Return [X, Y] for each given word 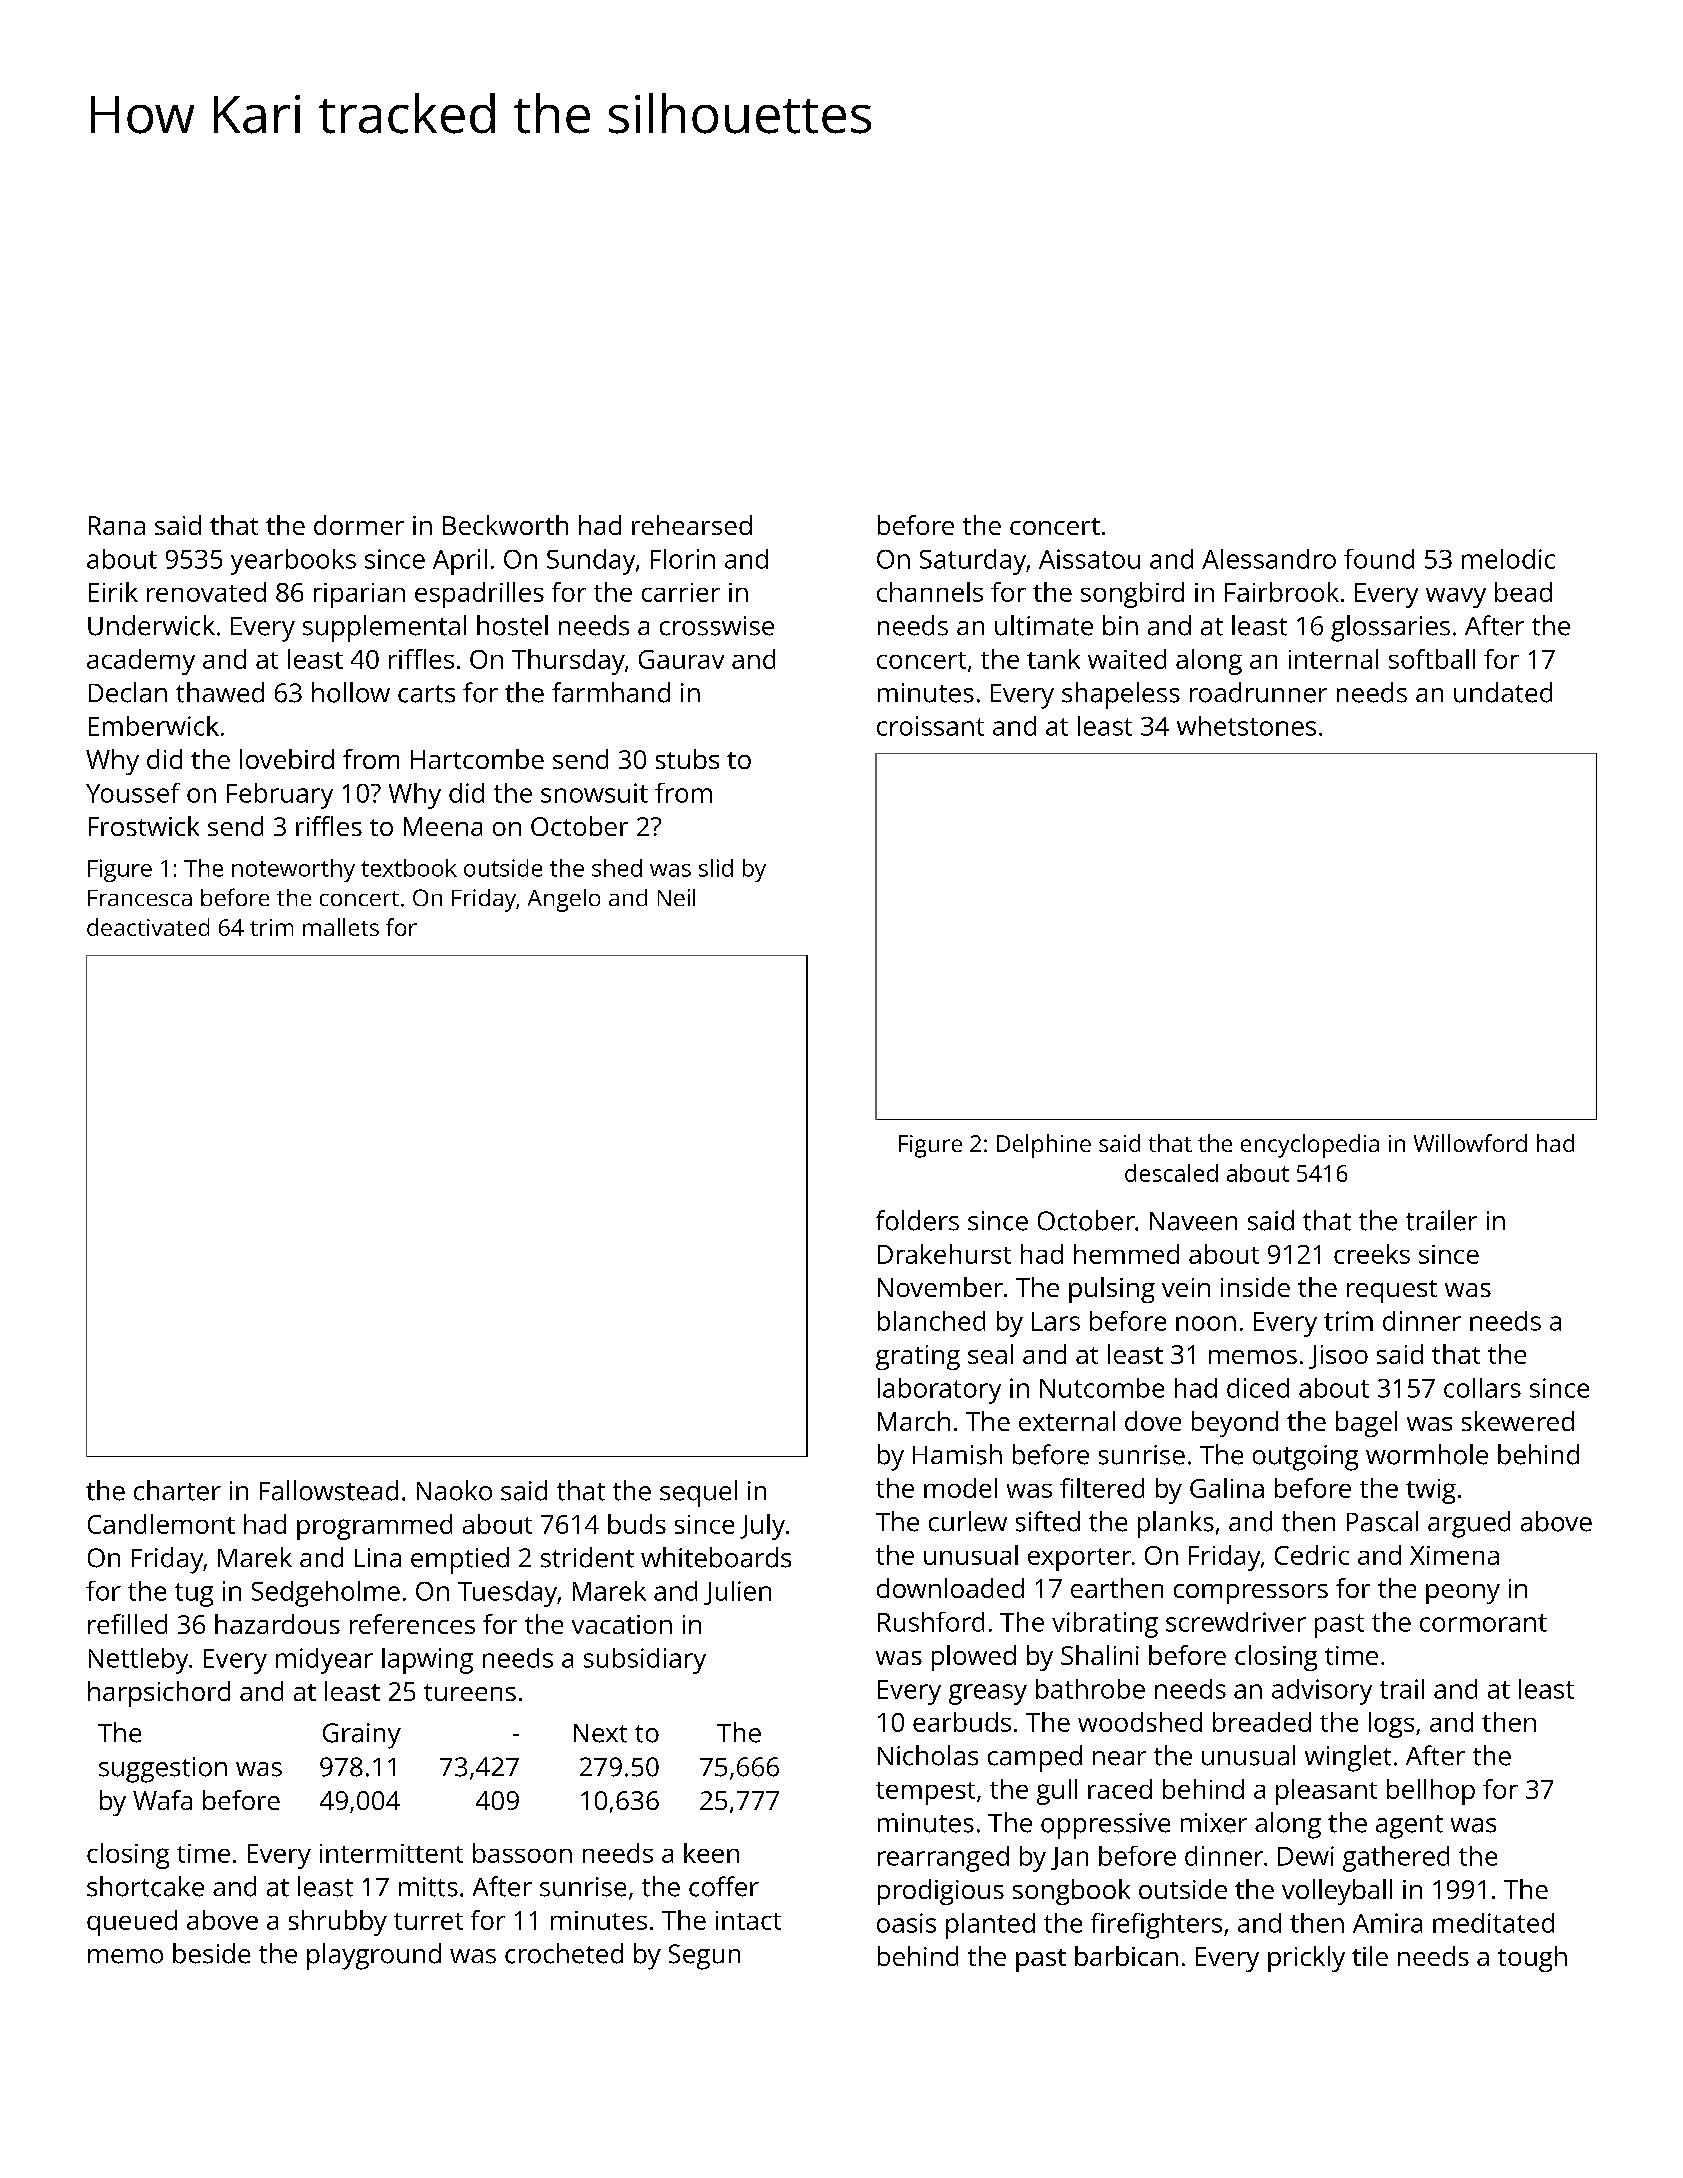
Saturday [973, 562]
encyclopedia [1310, 1146]
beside [211, 1953]
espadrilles [479, 595]
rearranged [943, 1859]
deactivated [148, 927]
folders [917, 1220]
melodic [1508, 559]
